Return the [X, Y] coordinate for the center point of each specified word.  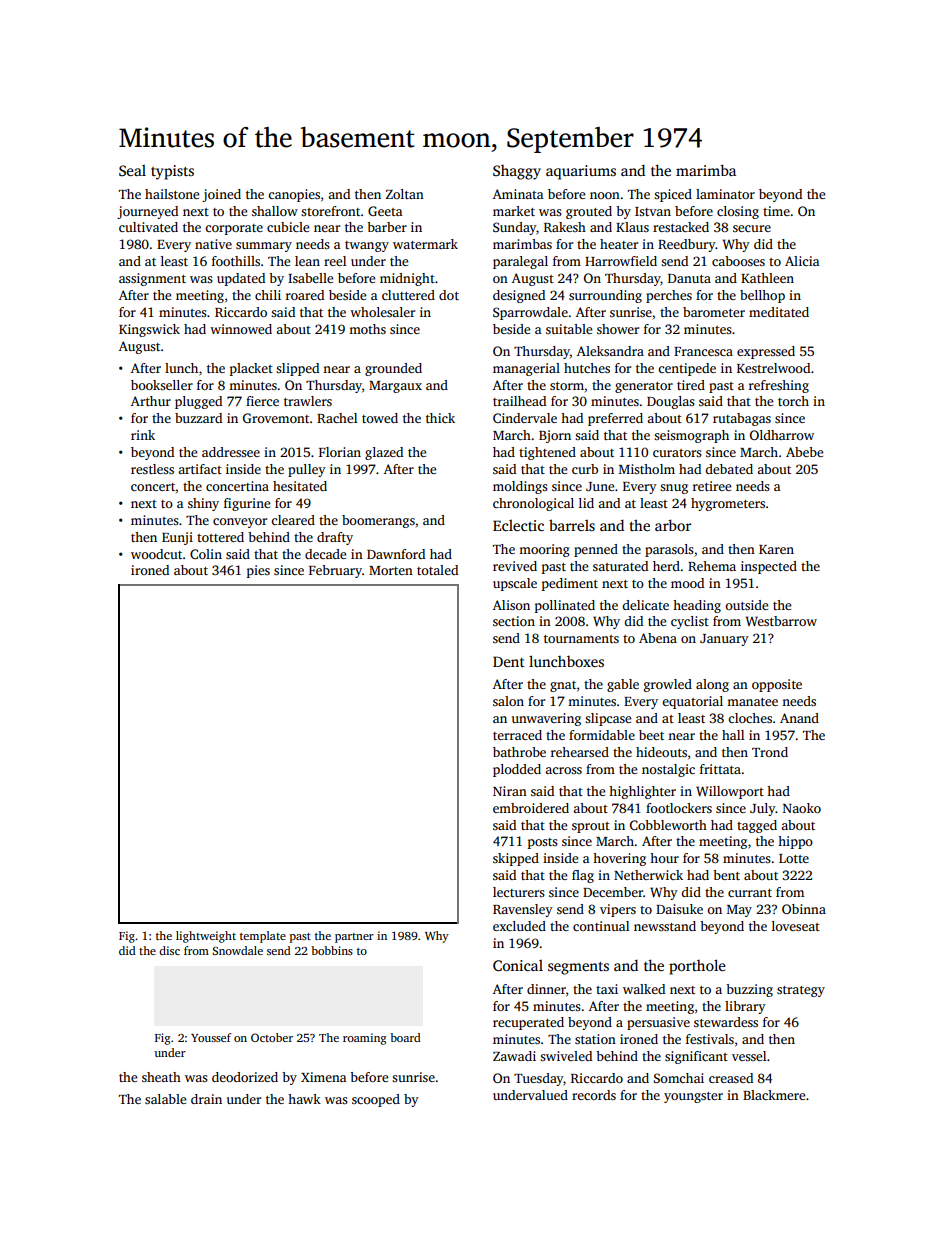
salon [508, 701]
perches [669, 296]
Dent [509, 661]
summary [264, 247]
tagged [757, 826]
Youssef [211, 1037]
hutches [587, 368]
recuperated [528, 1023]
